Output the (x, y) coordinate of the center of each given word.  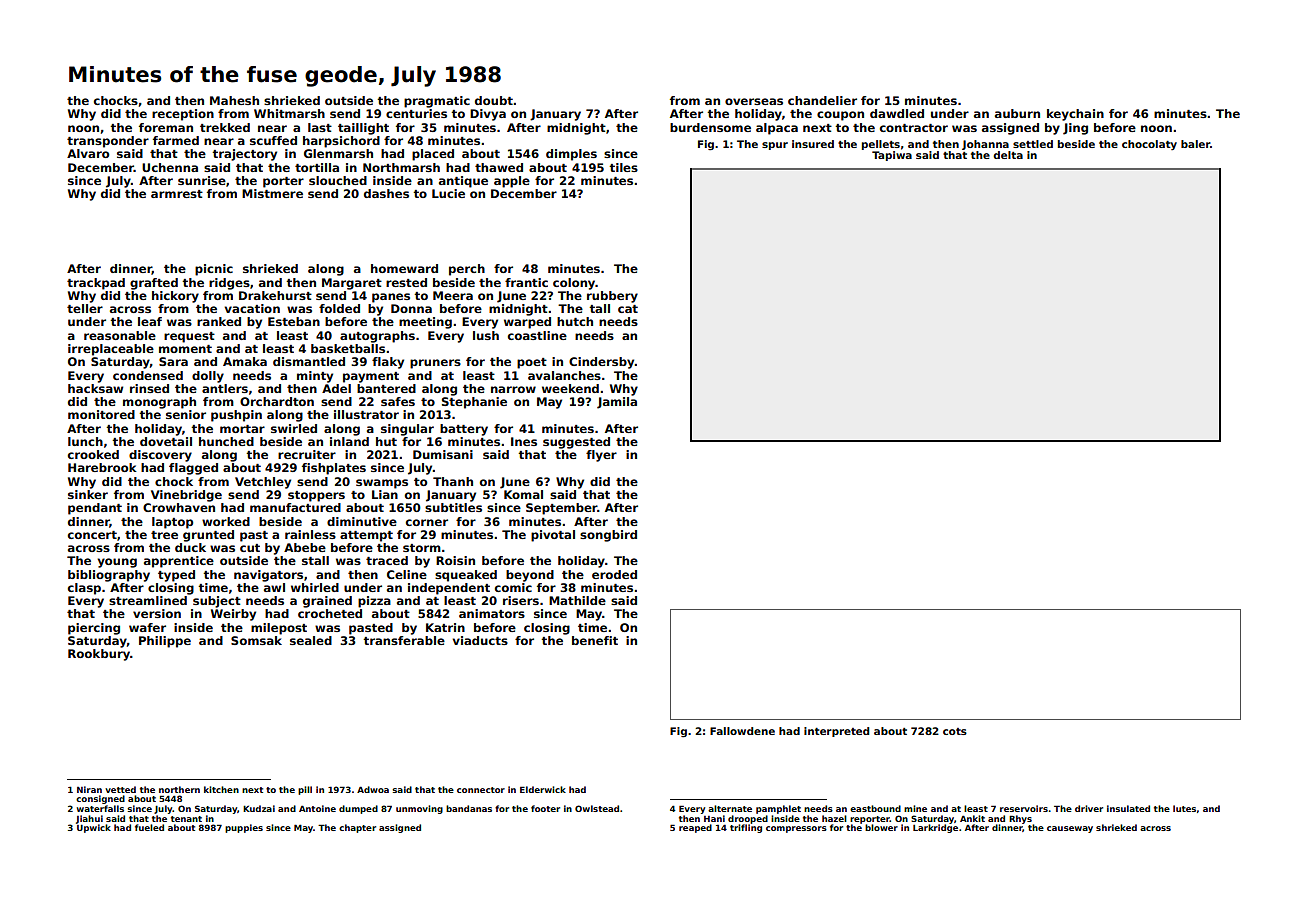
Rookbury (99, 655)
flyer (601, 456)
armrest (177, 194)
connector (481, 790)
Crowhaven (179, 507)
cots (955, 731)
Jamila (617, 403)
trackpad (96, 284)
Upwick (94, 828)
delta (1008, 155)
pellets (881, 145)
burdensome (710, 127)
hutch (575, 321)
